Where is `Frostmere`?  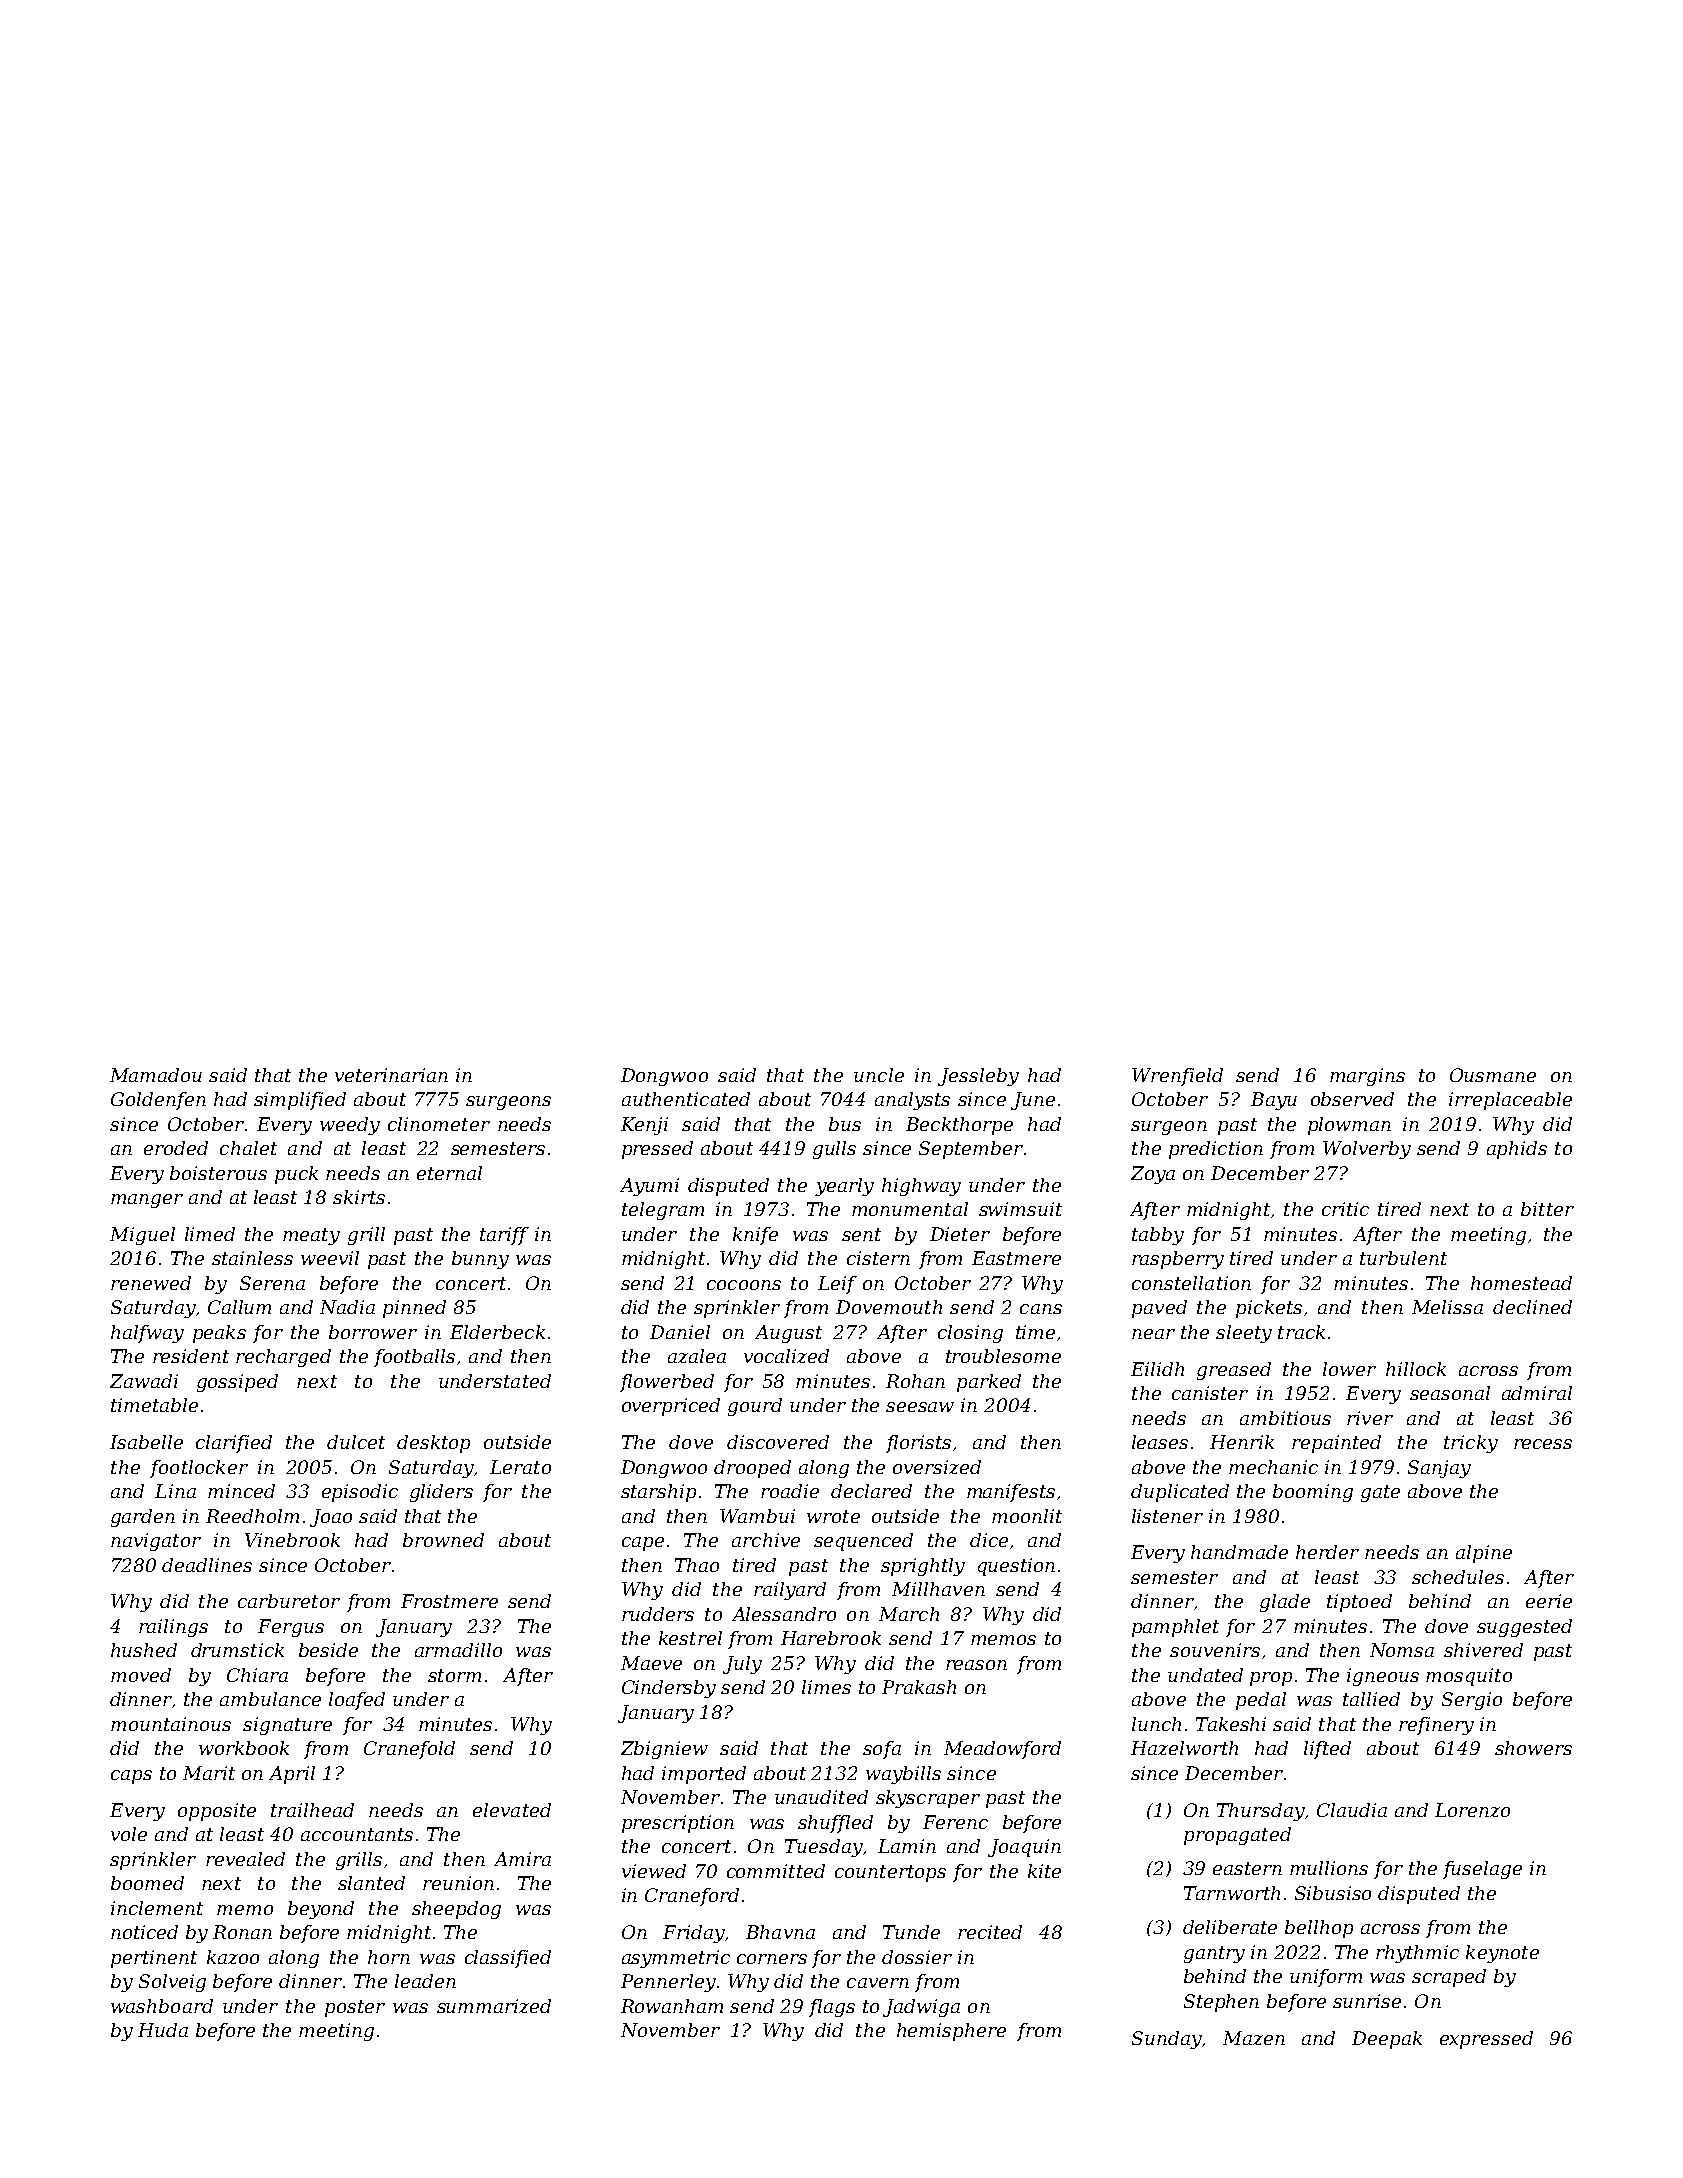
Frostmere is located at coordinates (449, 1601).
